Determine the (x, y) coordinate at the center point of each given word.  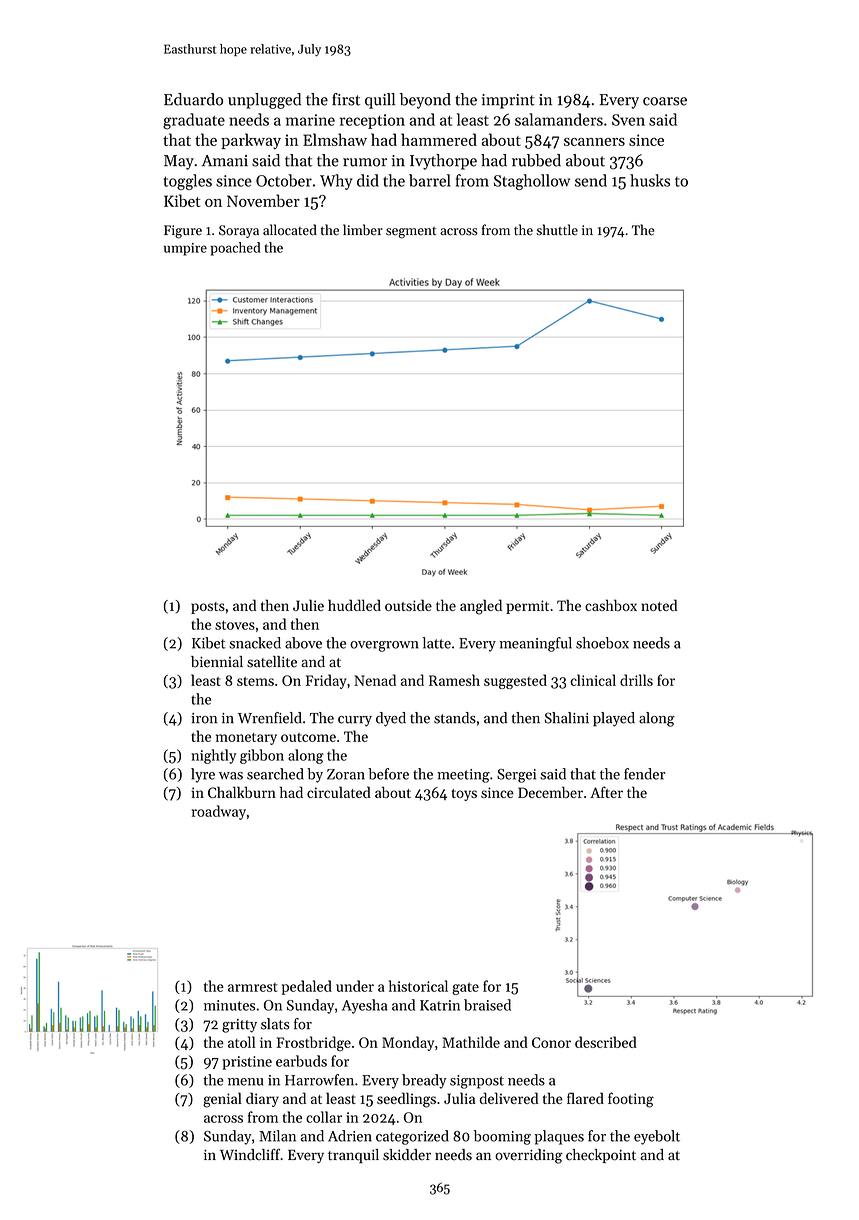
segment (411, 233)
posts (208, 608)
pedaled (307, 987)
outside (408, 605)
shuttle (557, 230)
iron (204, 718)
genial (222, 1100)
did (368, 180)
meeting (463, 776)
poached (235, 249)
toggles (188, 182)
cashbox (611, 605)
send (591, 180)
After (606, 792)
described (606, 1042)
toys (464, 795)
